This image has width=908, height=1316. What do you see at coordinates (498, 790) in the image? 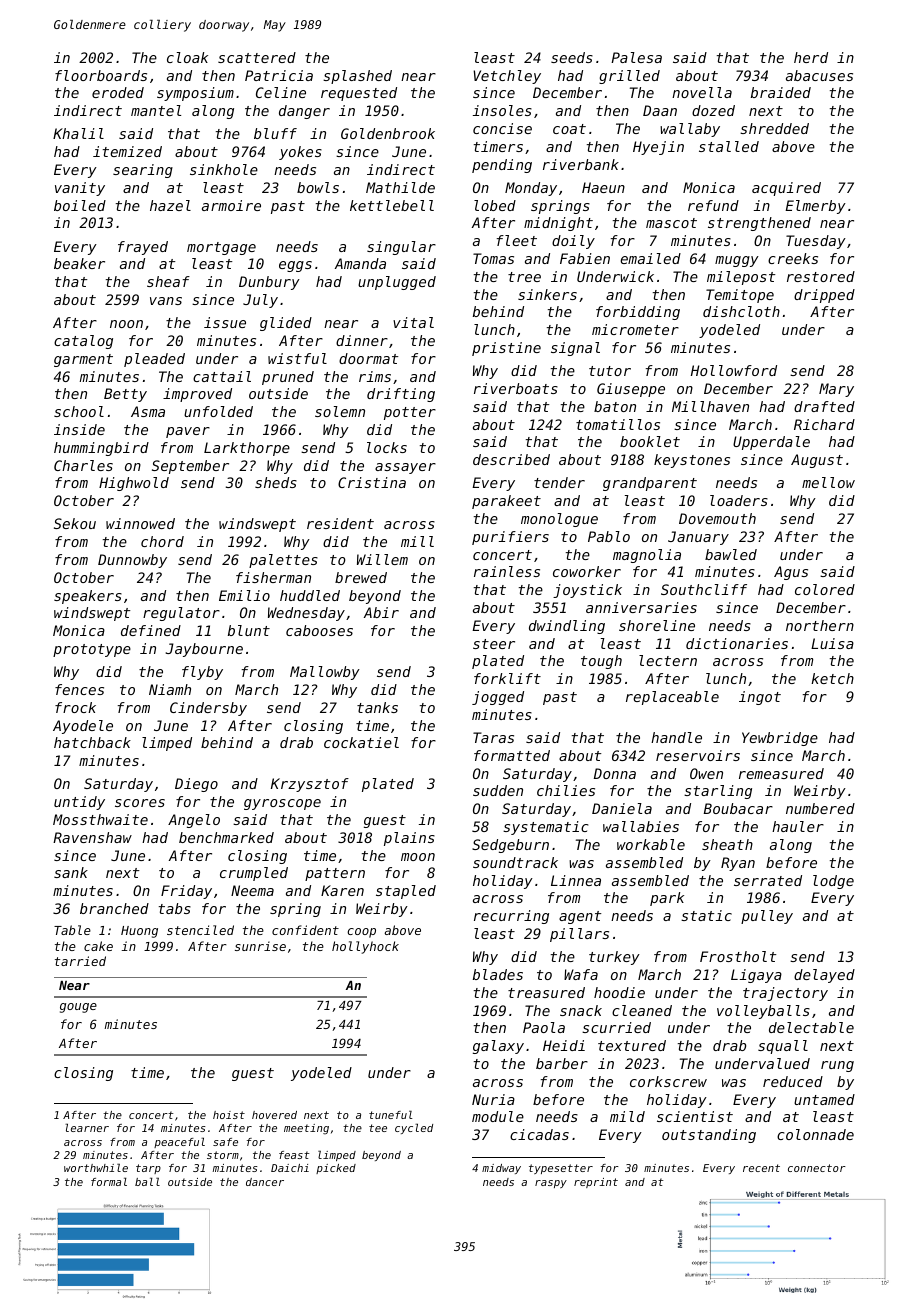
I see `sudden` at bounding box center [498, 790].
